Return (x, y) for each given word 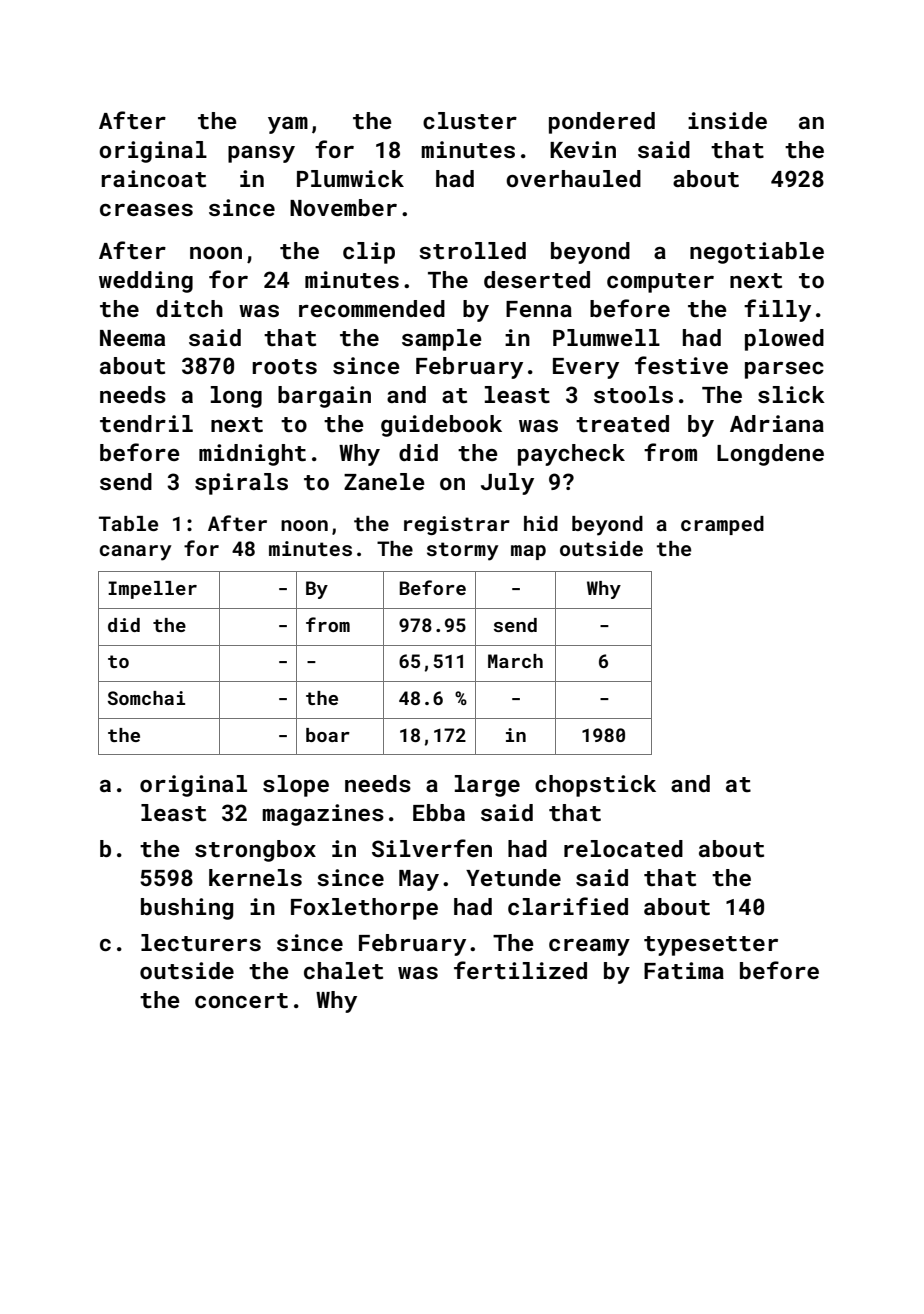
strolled (472, 250)
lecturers (201, 942)
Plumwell (606, 337)
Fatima (684, 970)
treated (622, 423)
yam (288, 125)
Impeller (152, 590)
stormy (462, 551)
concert (241, 1000)
